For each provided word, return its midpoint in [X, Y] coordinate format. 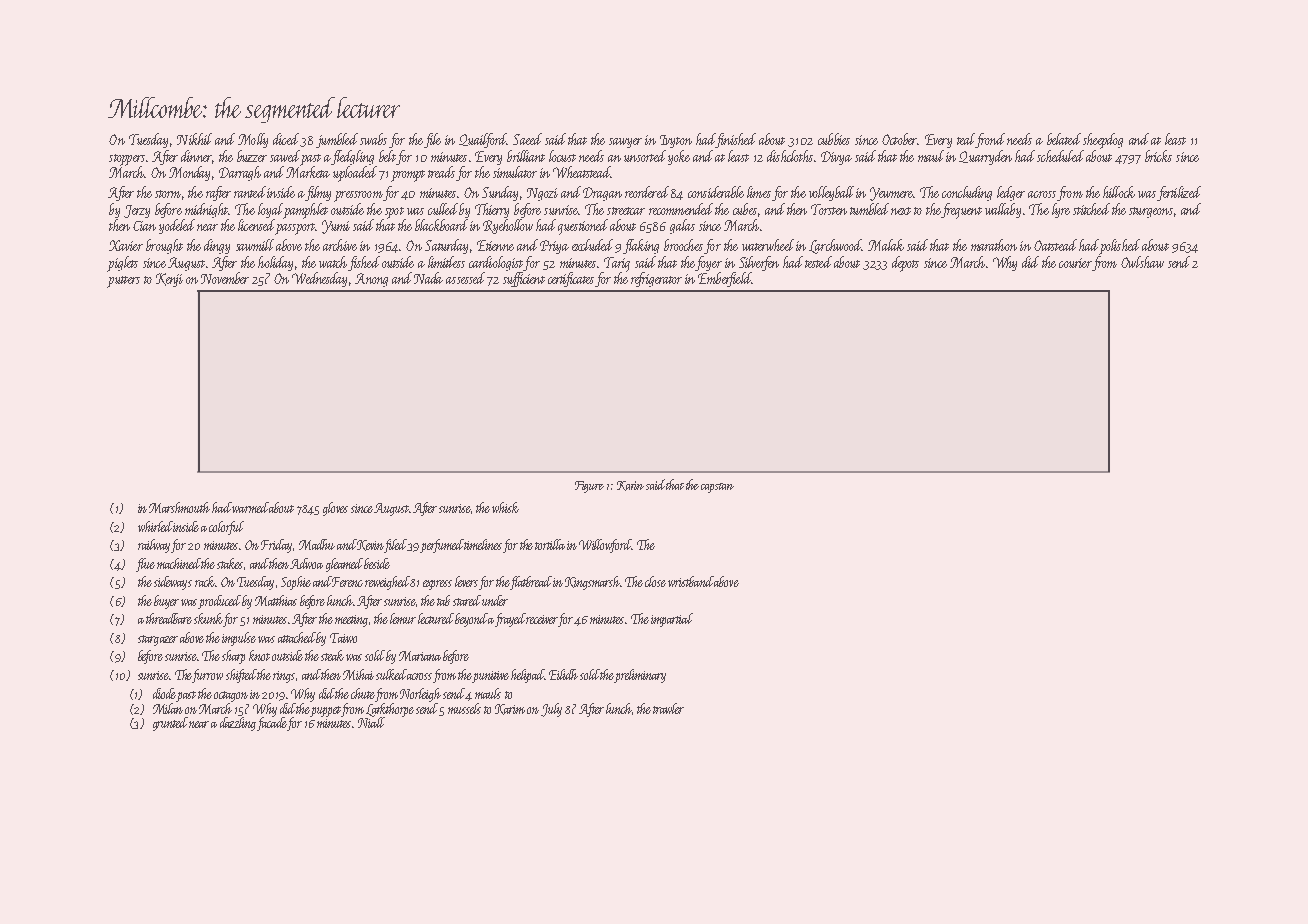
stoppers [127, 159]
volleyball [831, 193]
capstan [717, 488]
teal [966, 139]
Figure [589, 487]
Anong [371, 280]
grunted [170, 724]
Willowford [605, 546]
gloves [335, 509]
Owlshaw [1142, 262]
